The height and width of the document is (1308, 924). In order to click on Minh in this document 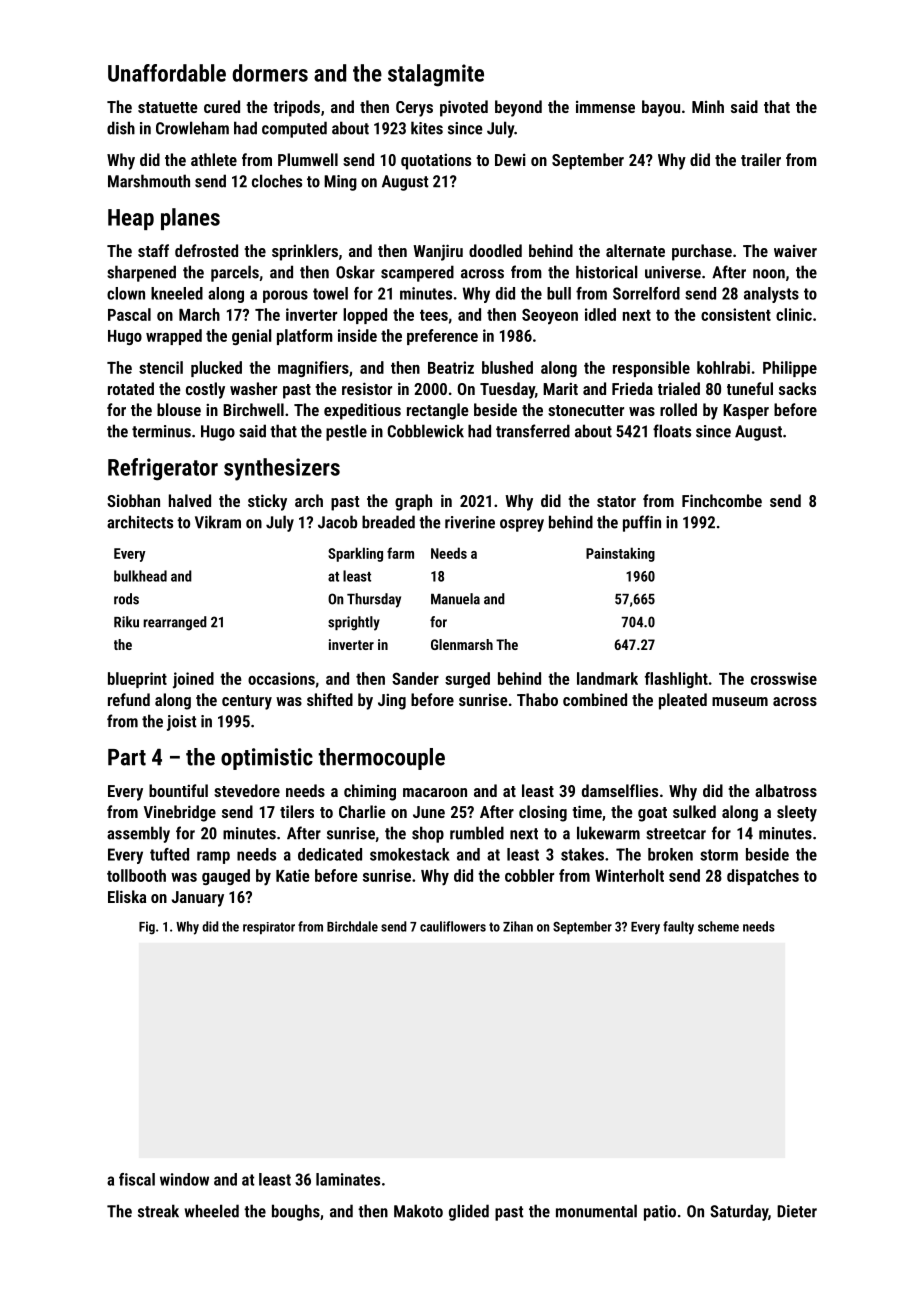, I will do `click(708, 106)`.
